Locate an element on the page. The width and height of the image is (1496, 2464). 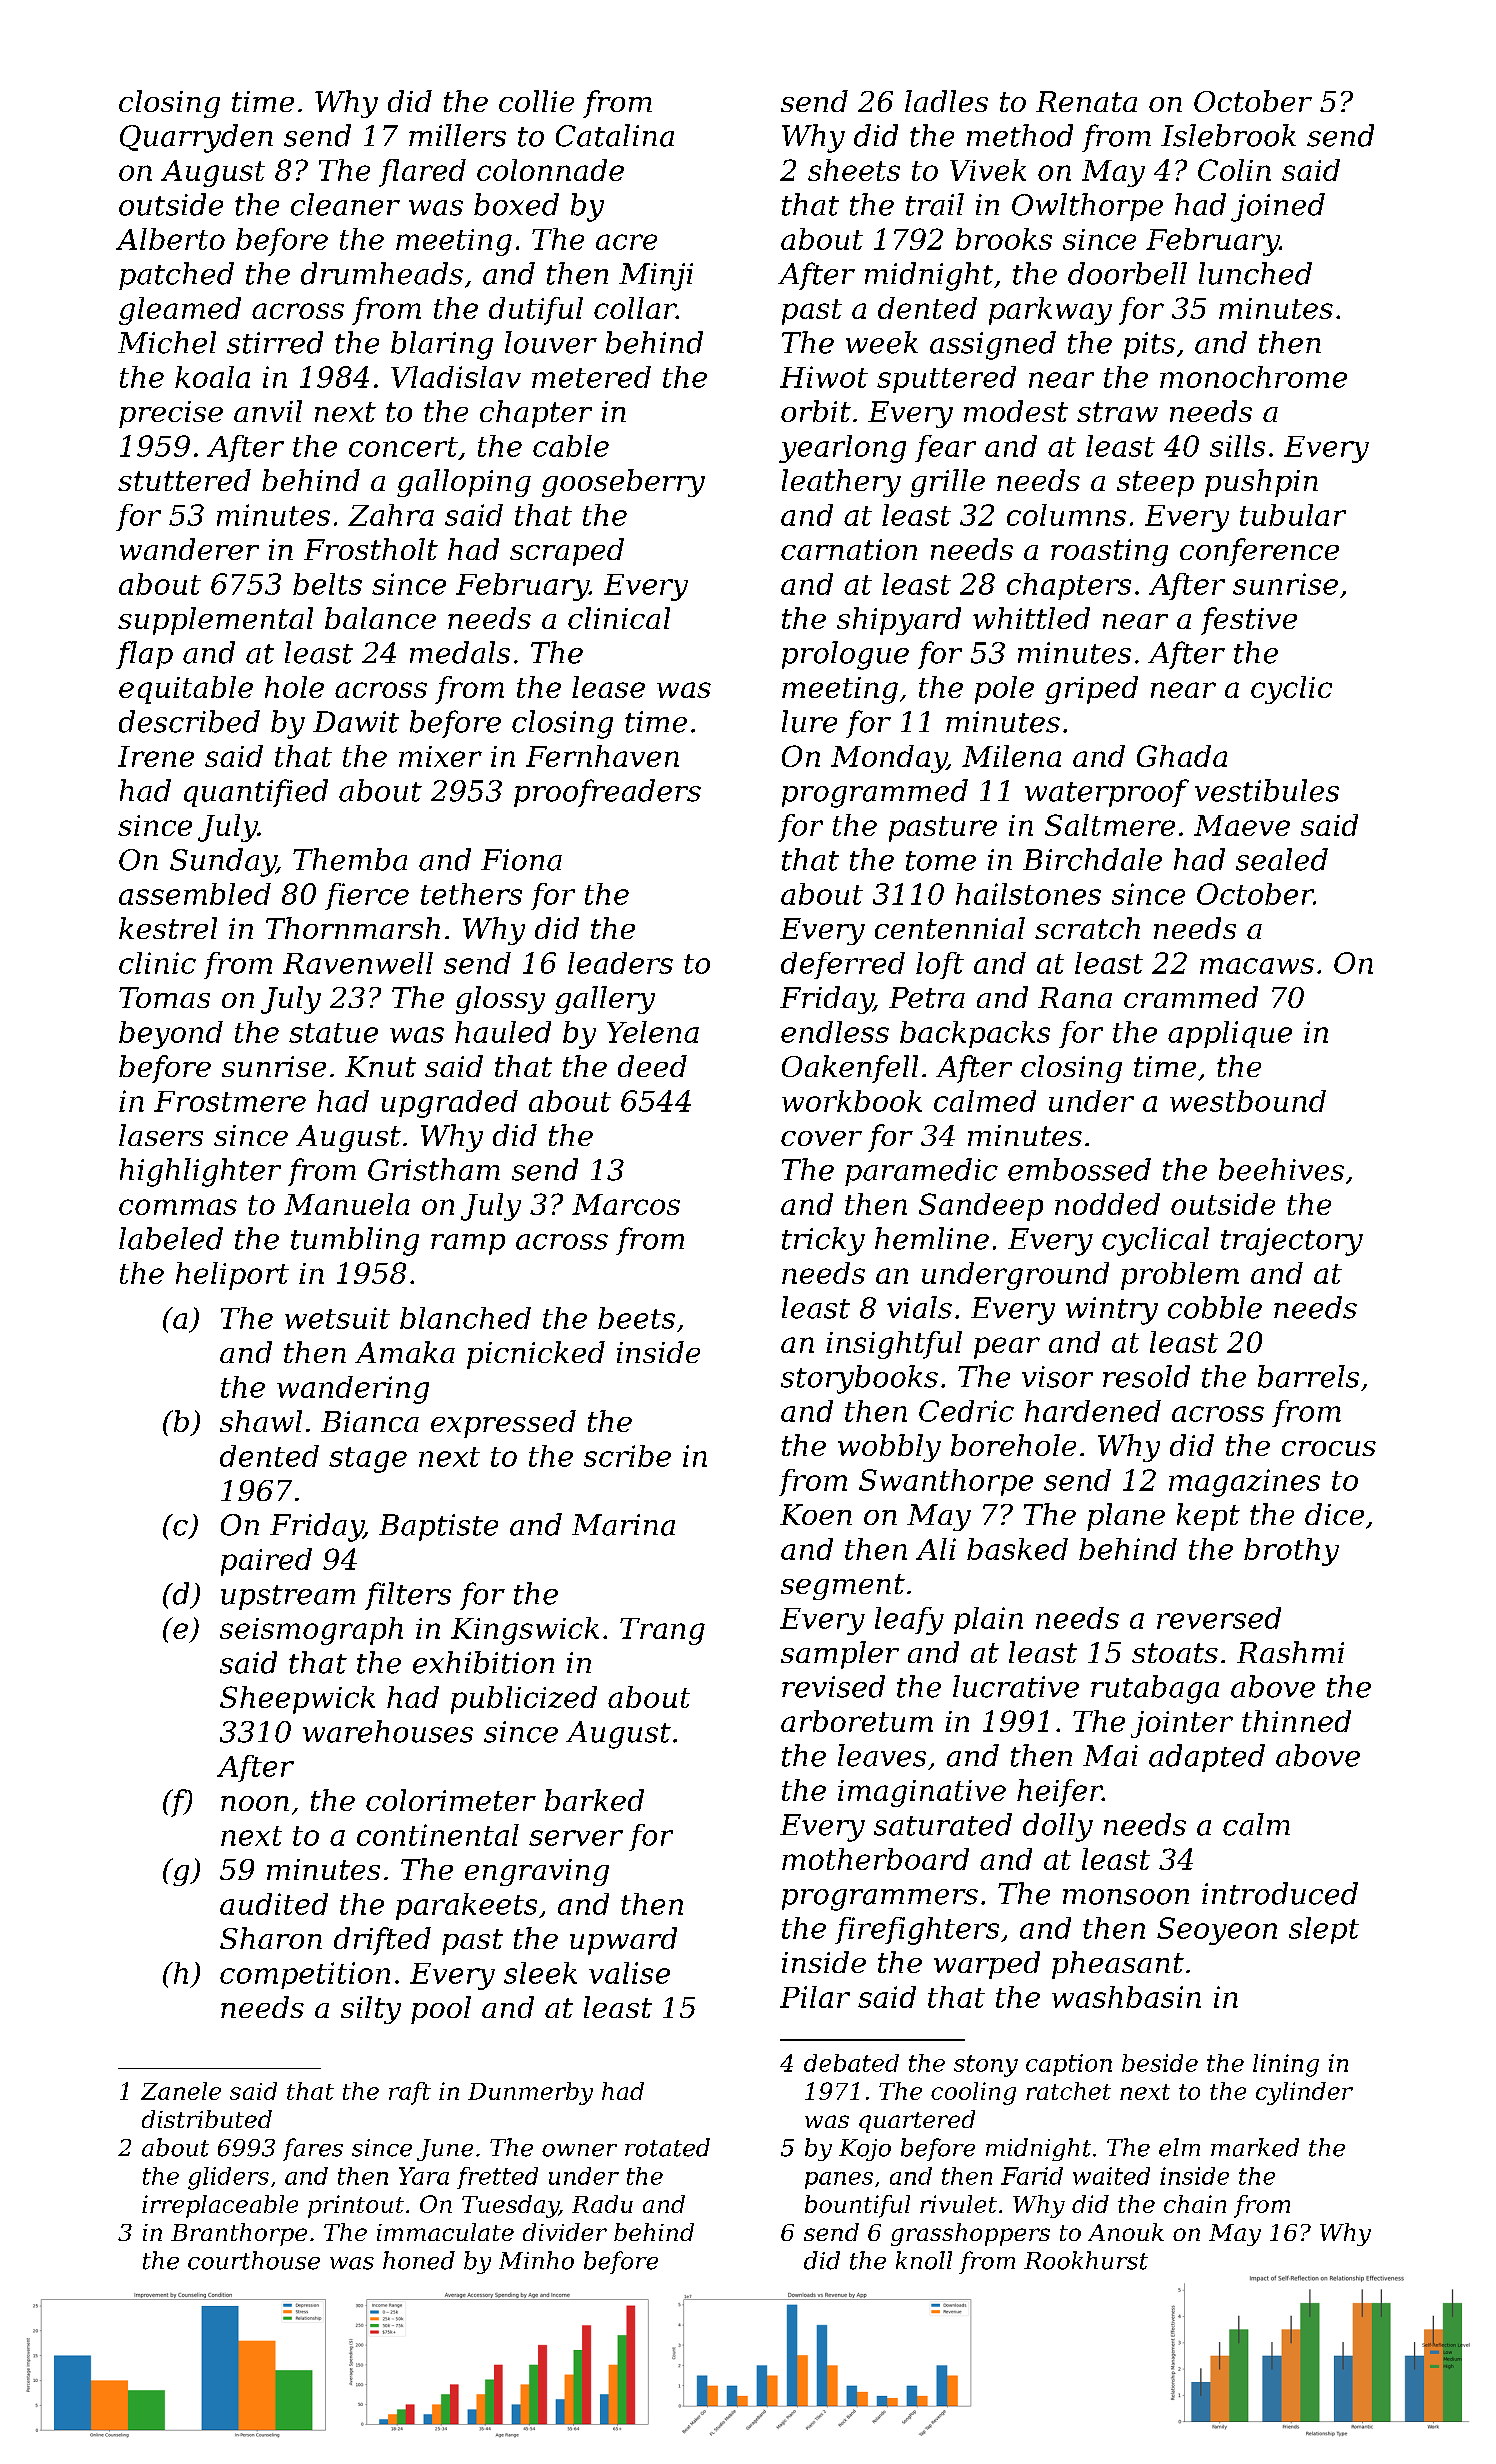
assembled is located at coordinates (195, 894).
